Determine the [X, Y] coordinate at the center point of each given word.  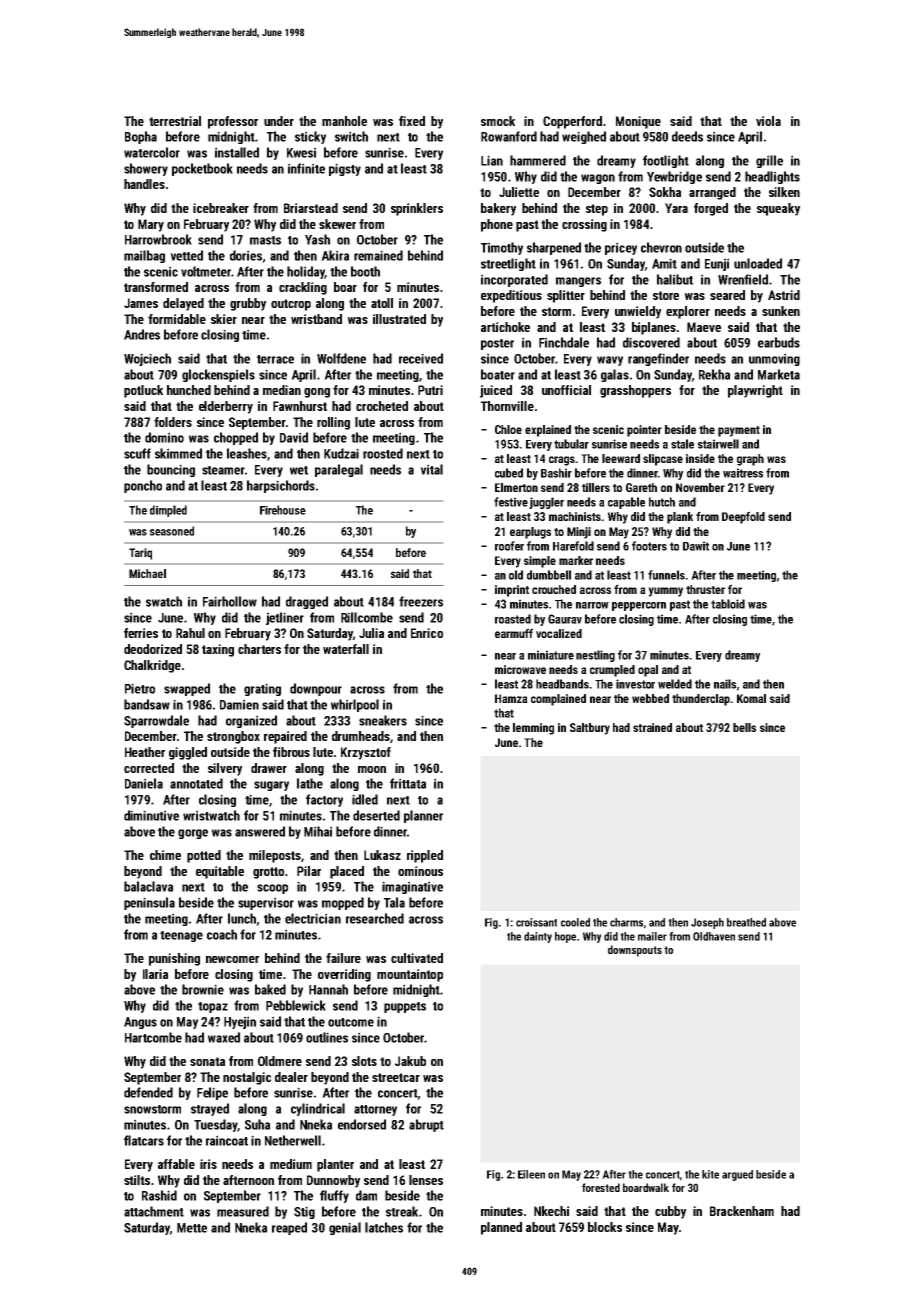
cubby [670, 1212]
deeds [687, 136]
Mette [192, 1228]
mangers [578, 282]
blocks [605, 1227]
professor [233, 122]
